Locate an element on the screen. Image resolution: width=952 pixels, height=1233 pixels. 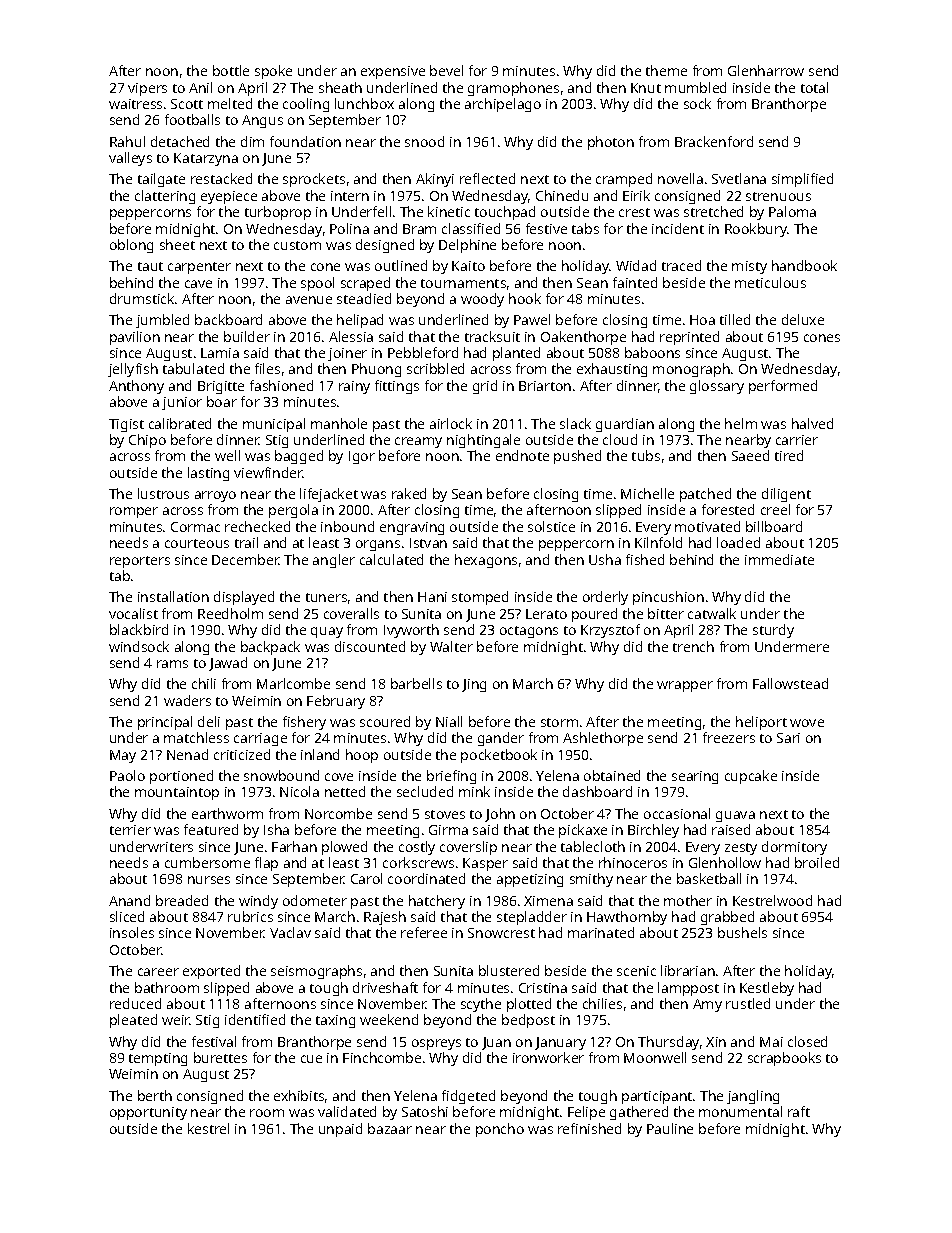
unpaid is located at coordinates (340, 1130).
